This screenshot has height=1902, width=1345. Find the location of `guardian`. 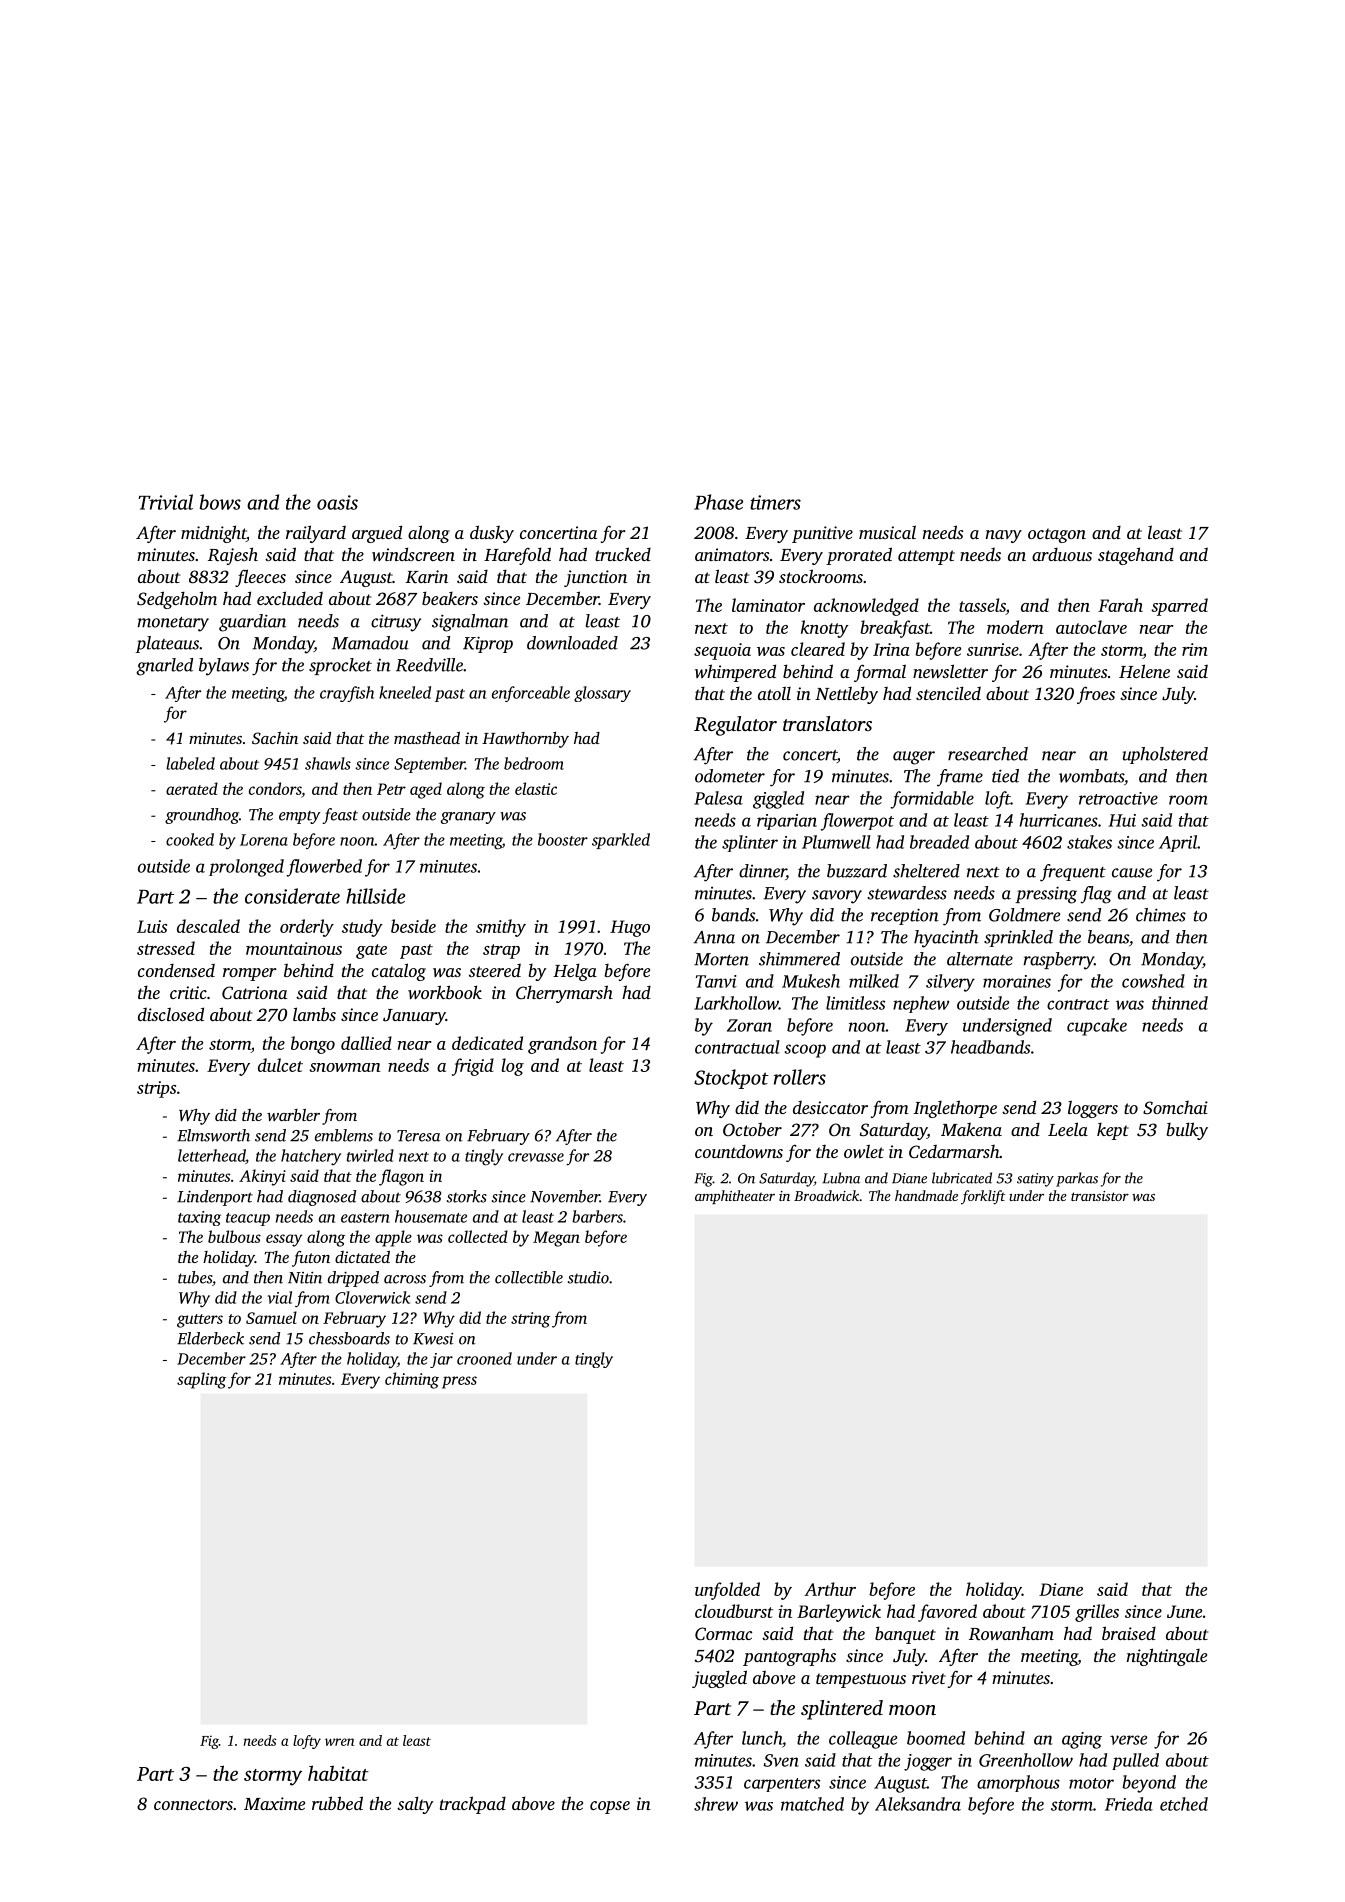

guardian is located at coordinates (252, 623).
